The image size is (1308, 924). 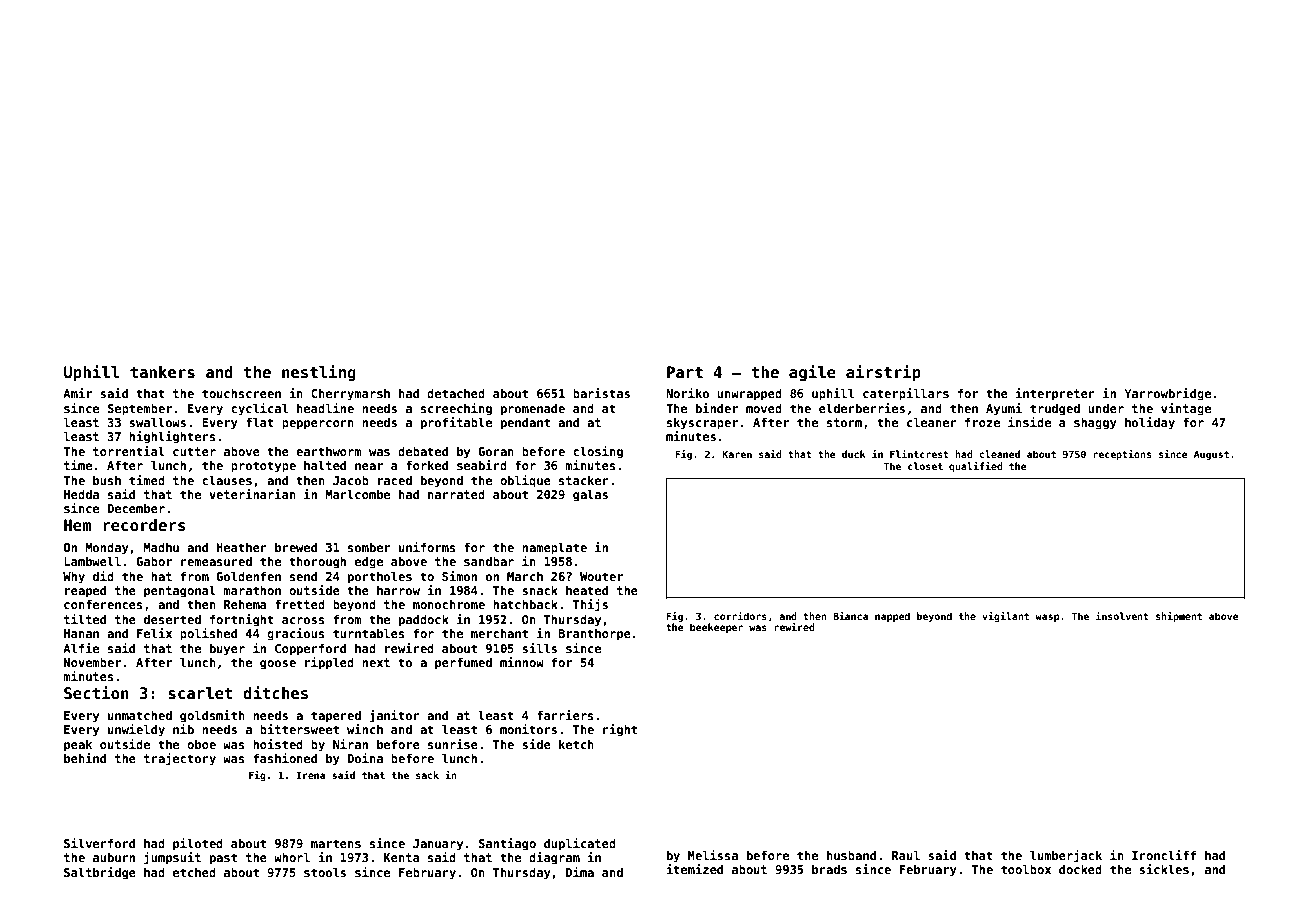 I want to click on Dima, so click(x=580, y=872).
